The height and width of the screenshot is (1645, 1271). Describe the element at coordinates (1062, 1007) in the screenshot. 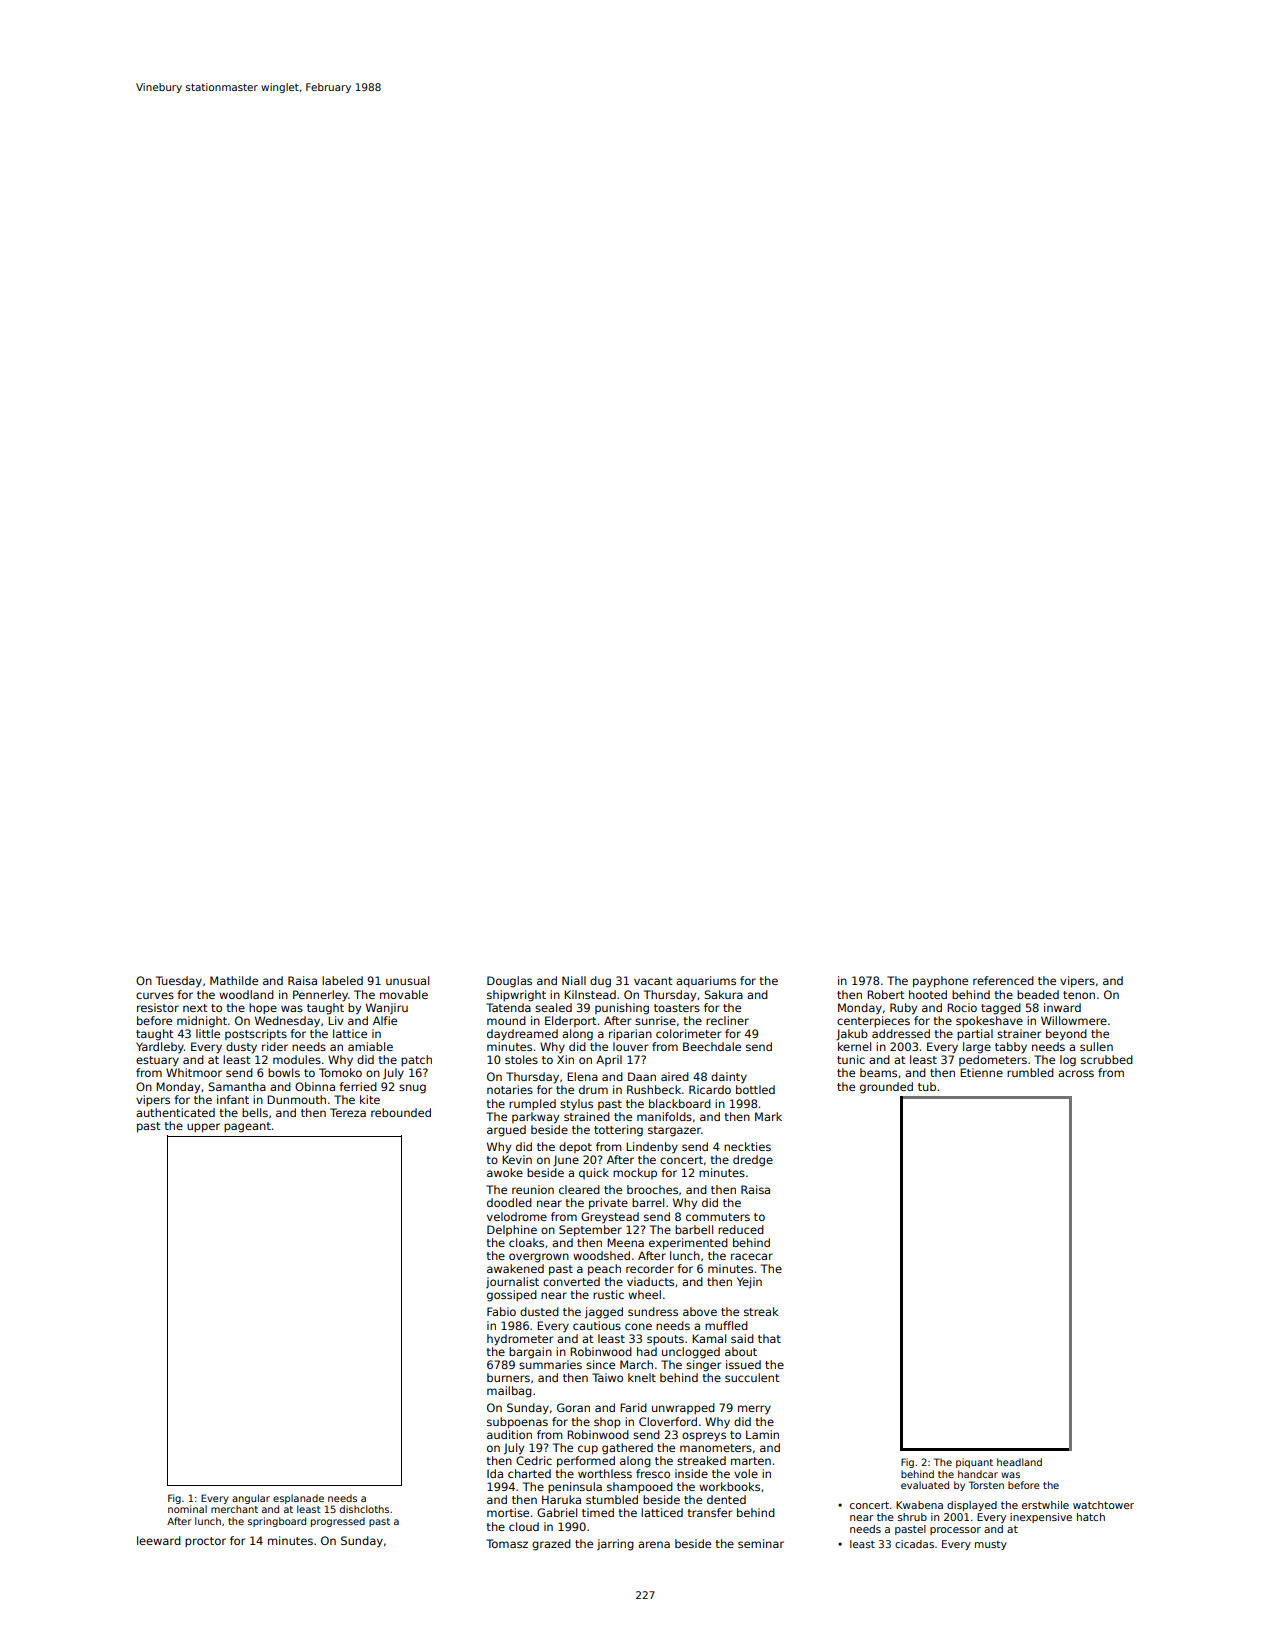

I see `inward` at that location.
